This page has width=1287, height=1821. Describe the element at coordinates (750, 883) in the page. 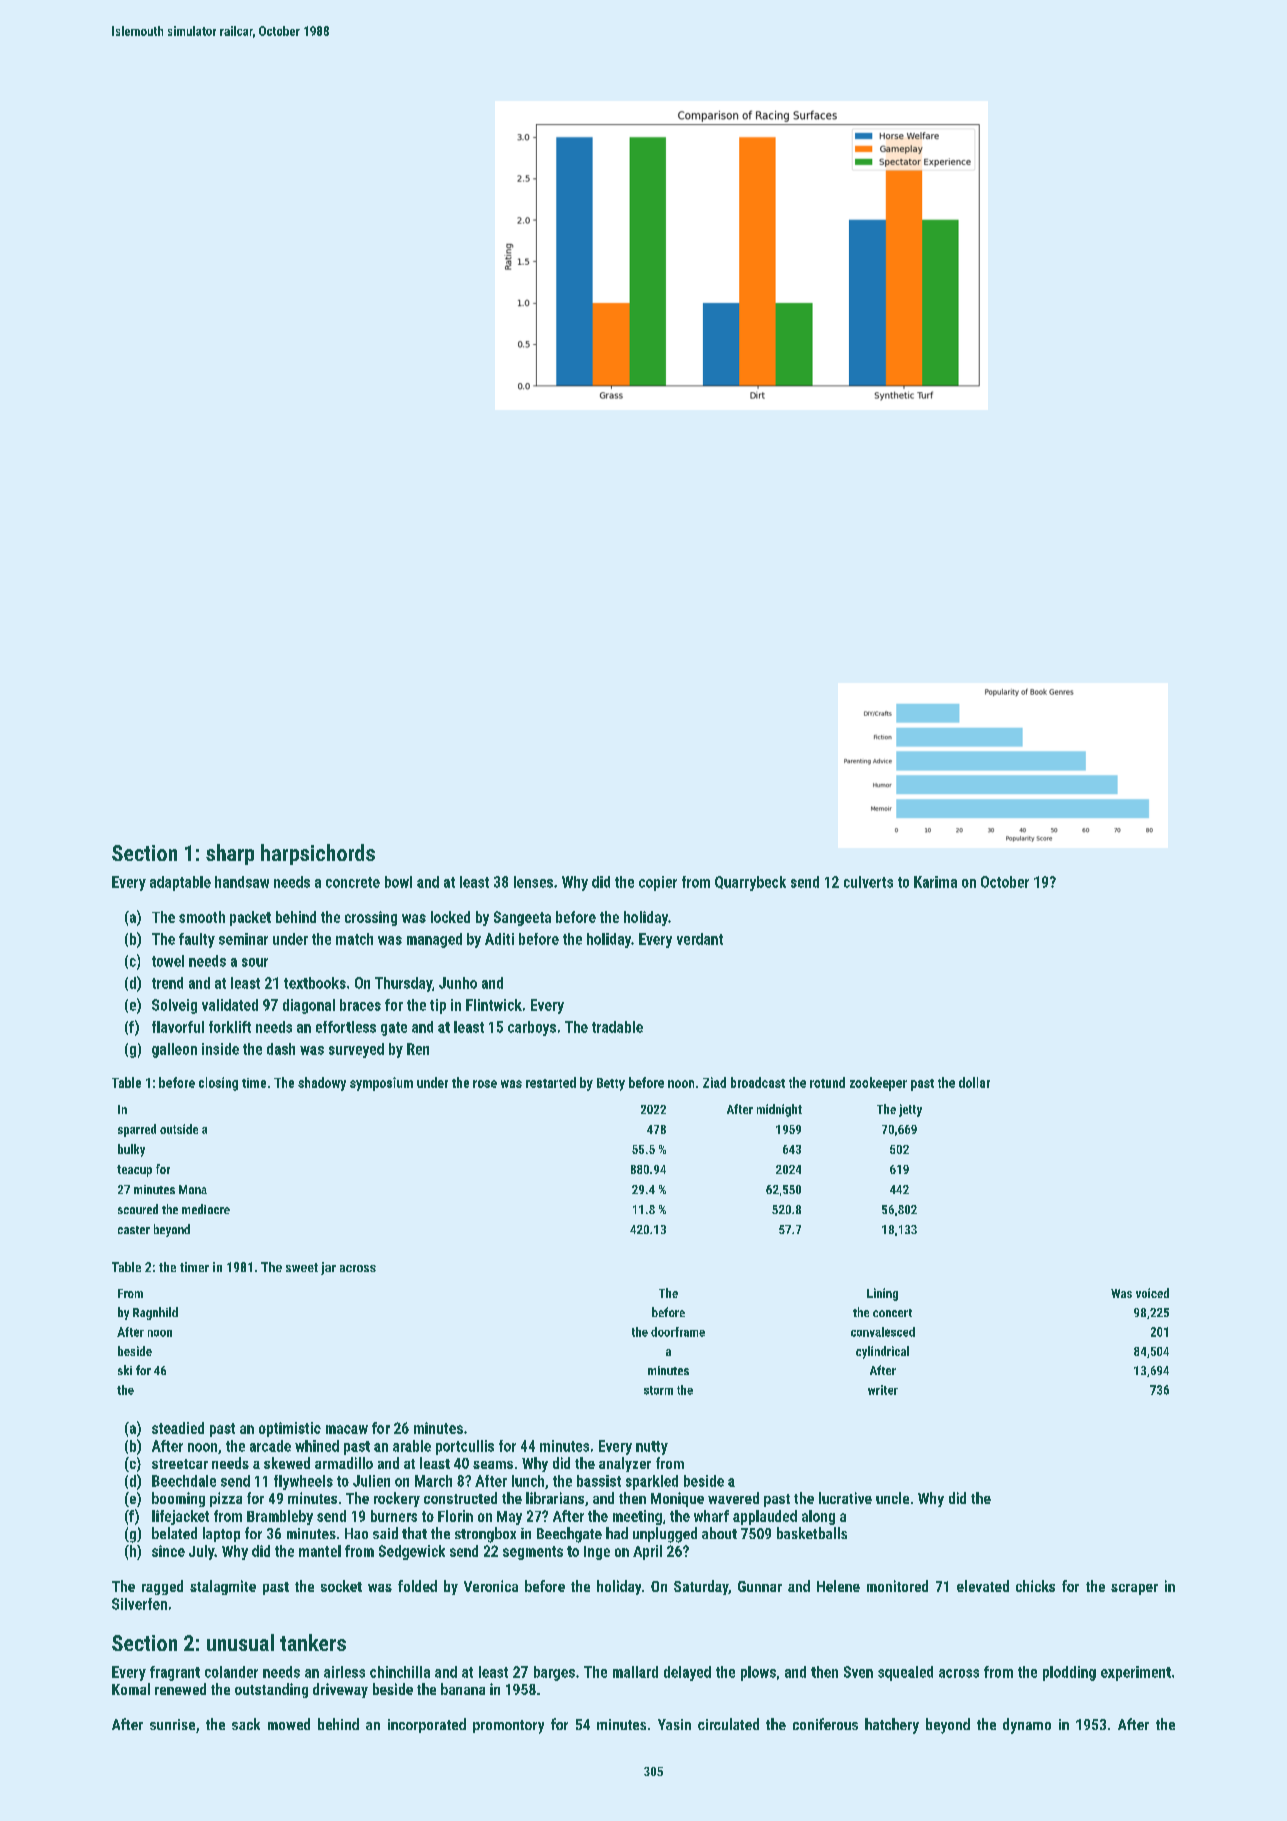

I see `Quarrybeck` at that location.
